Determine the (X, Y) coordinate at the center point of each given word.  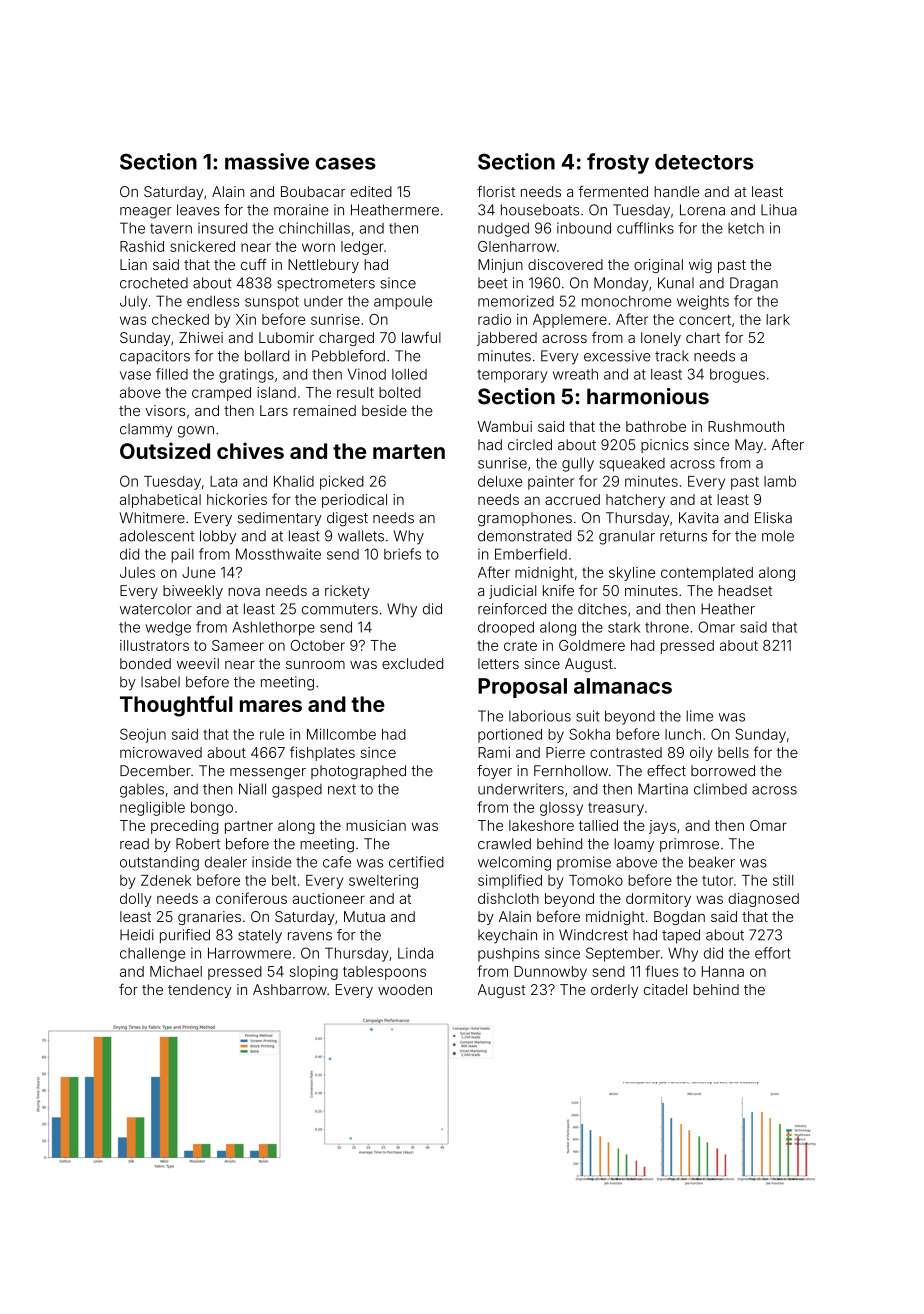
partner (249, 827)
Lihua (779, 210)
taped (681, 936)
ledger (362, 248)
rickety (347, 592)
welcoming (514, 863)
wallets (361, 536)
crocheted (154, 283)
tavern (171, 228)
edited (371, 191)
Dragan (754, 284)
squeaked (632, 464)
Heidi (136, 935)
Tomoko (596, 880)
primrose (689, 845)
